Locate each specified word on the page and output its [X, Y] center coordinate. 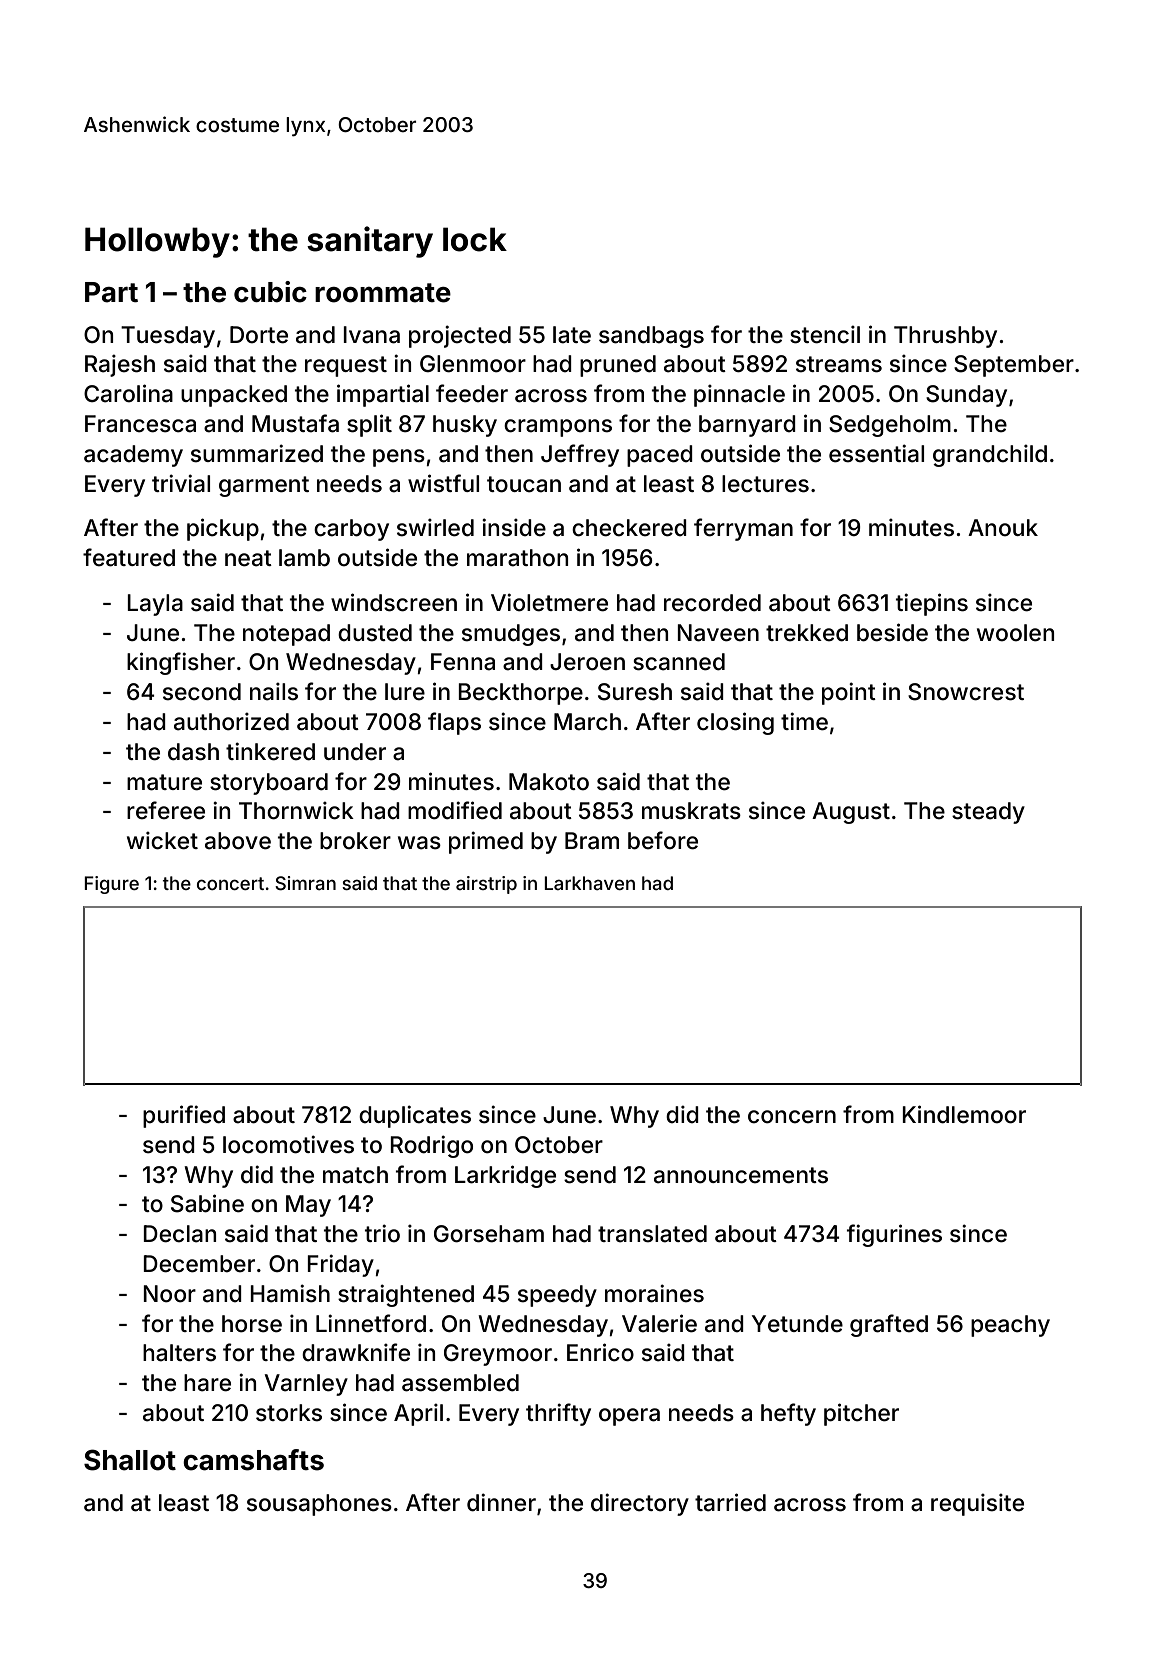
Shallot [130, 1460]
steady [988, 813]
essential [876, 453]
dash [193, 752]
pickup [223, 529]
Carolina [128, 393]
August [851, 813]
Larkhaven [589, 883]
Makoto [549, 782]
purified [184, 1116]
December [199, 1264]
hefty [788, 1414]
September [1014, 366]
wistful [443, 483]
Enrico [600, 1352]
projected [460, 336]
